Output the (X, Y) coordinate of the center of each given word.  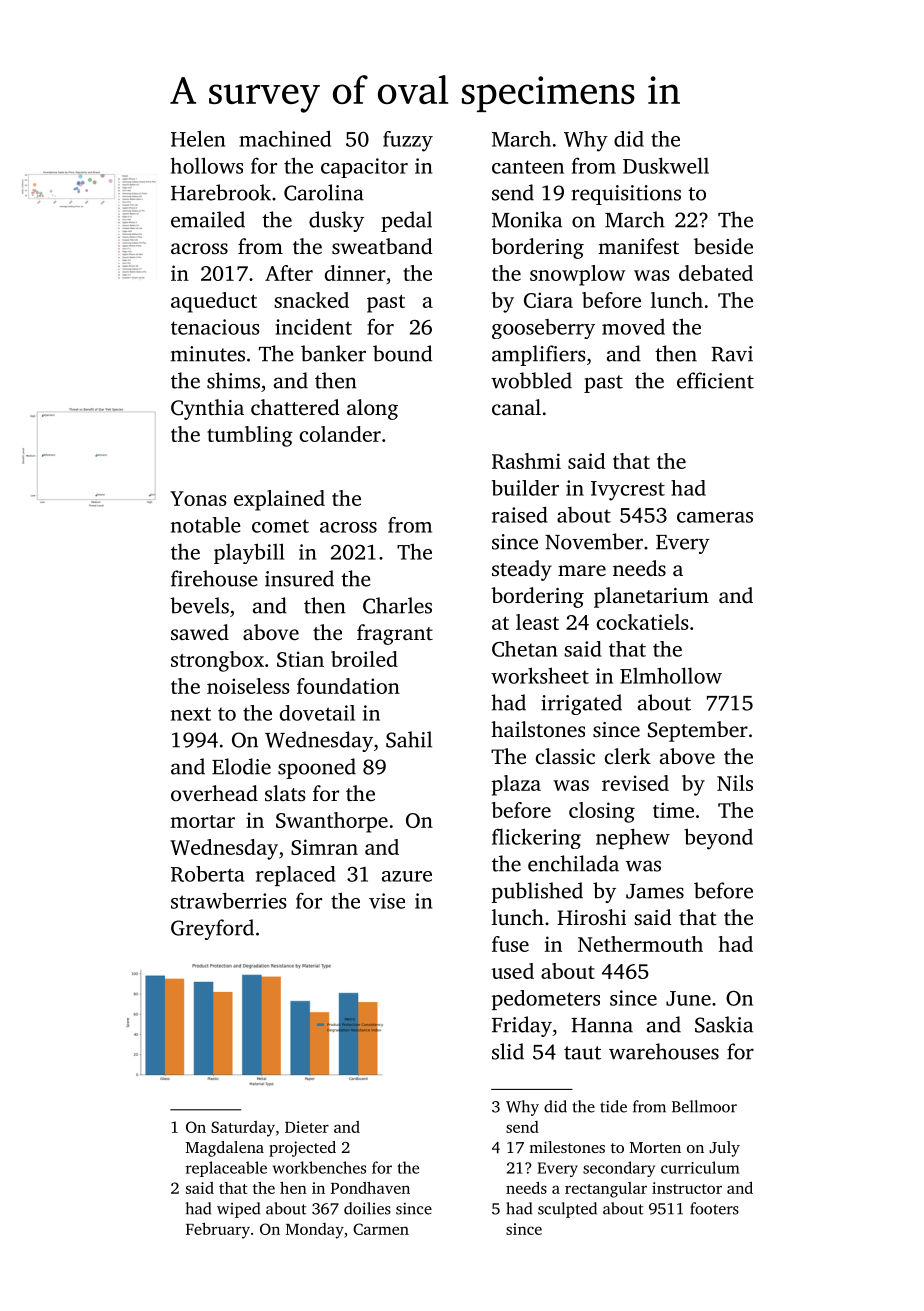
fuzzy (408, 141)
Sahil (409, 739)
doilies (367, 1208)
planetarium (651, 597)
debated (716, 273)
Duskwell (666, 165)
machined (285, 138)
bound (402, 353)
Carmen (381, 1229)
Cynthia (207, 409)
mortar (203, 821)
